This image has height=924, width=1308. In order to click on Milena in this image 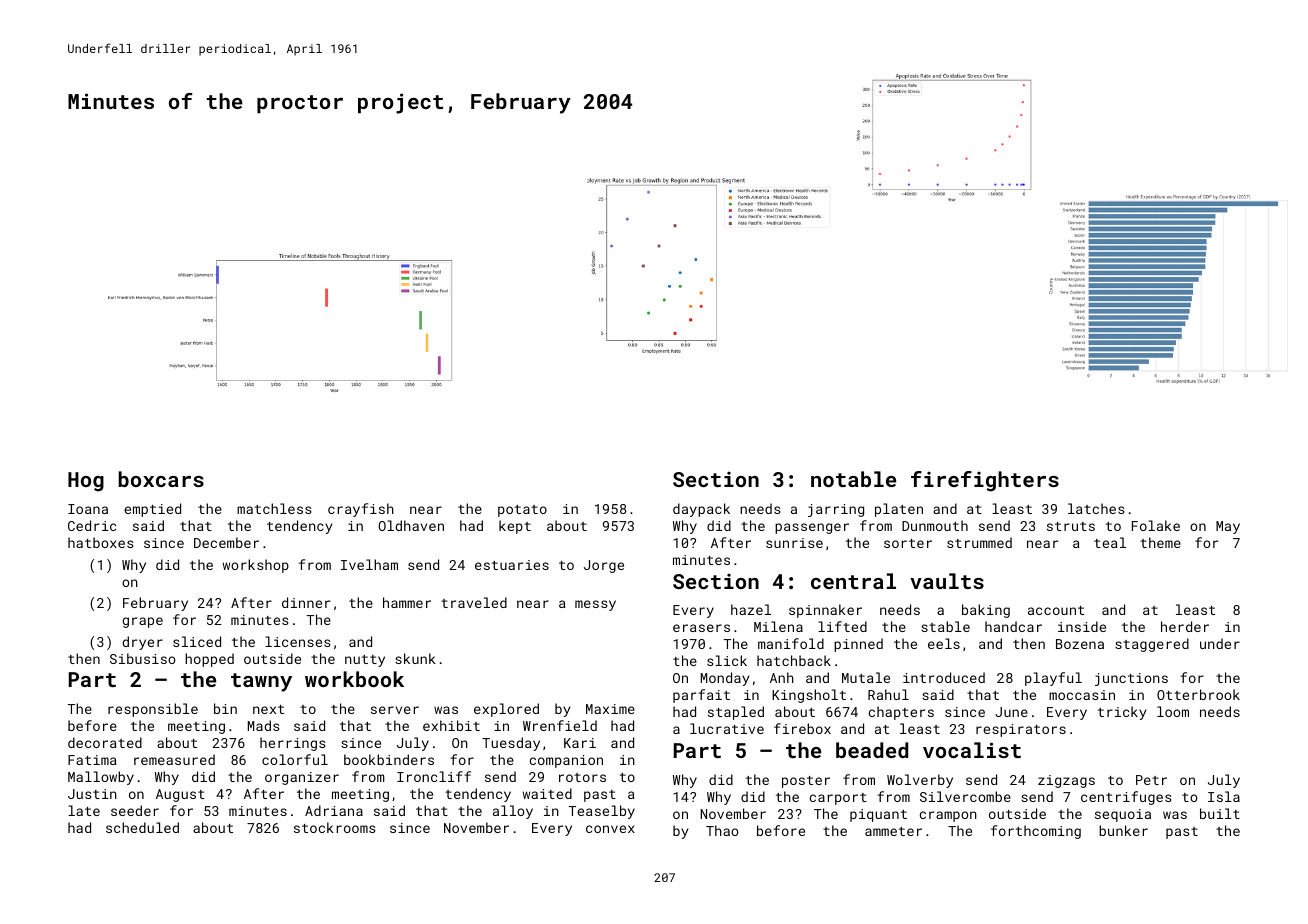, I will do `click(778, 626)`.
